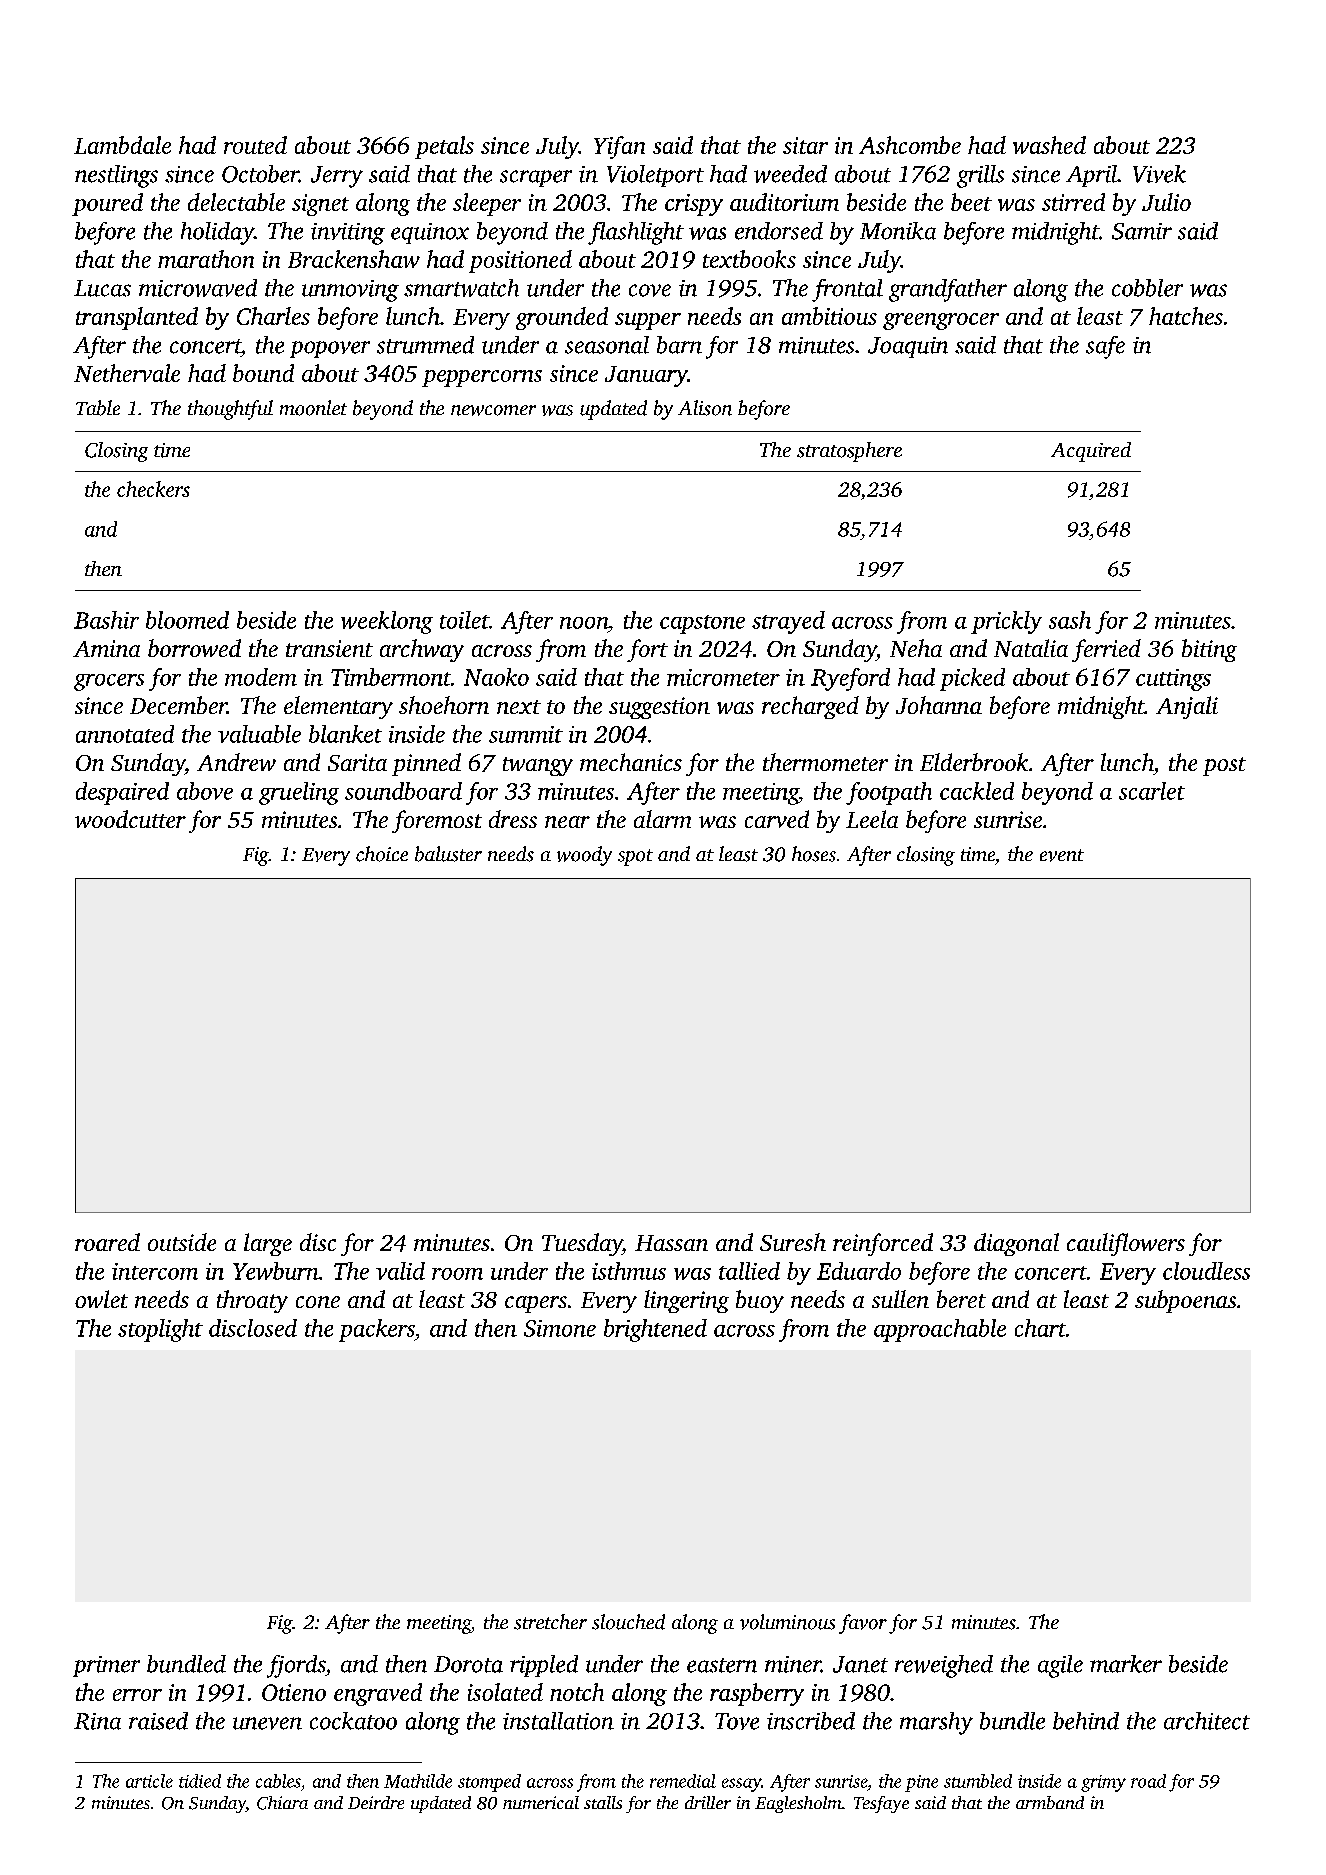 The image size is (1326, 1875). I want to click on approachable, so click(940, 1330).
